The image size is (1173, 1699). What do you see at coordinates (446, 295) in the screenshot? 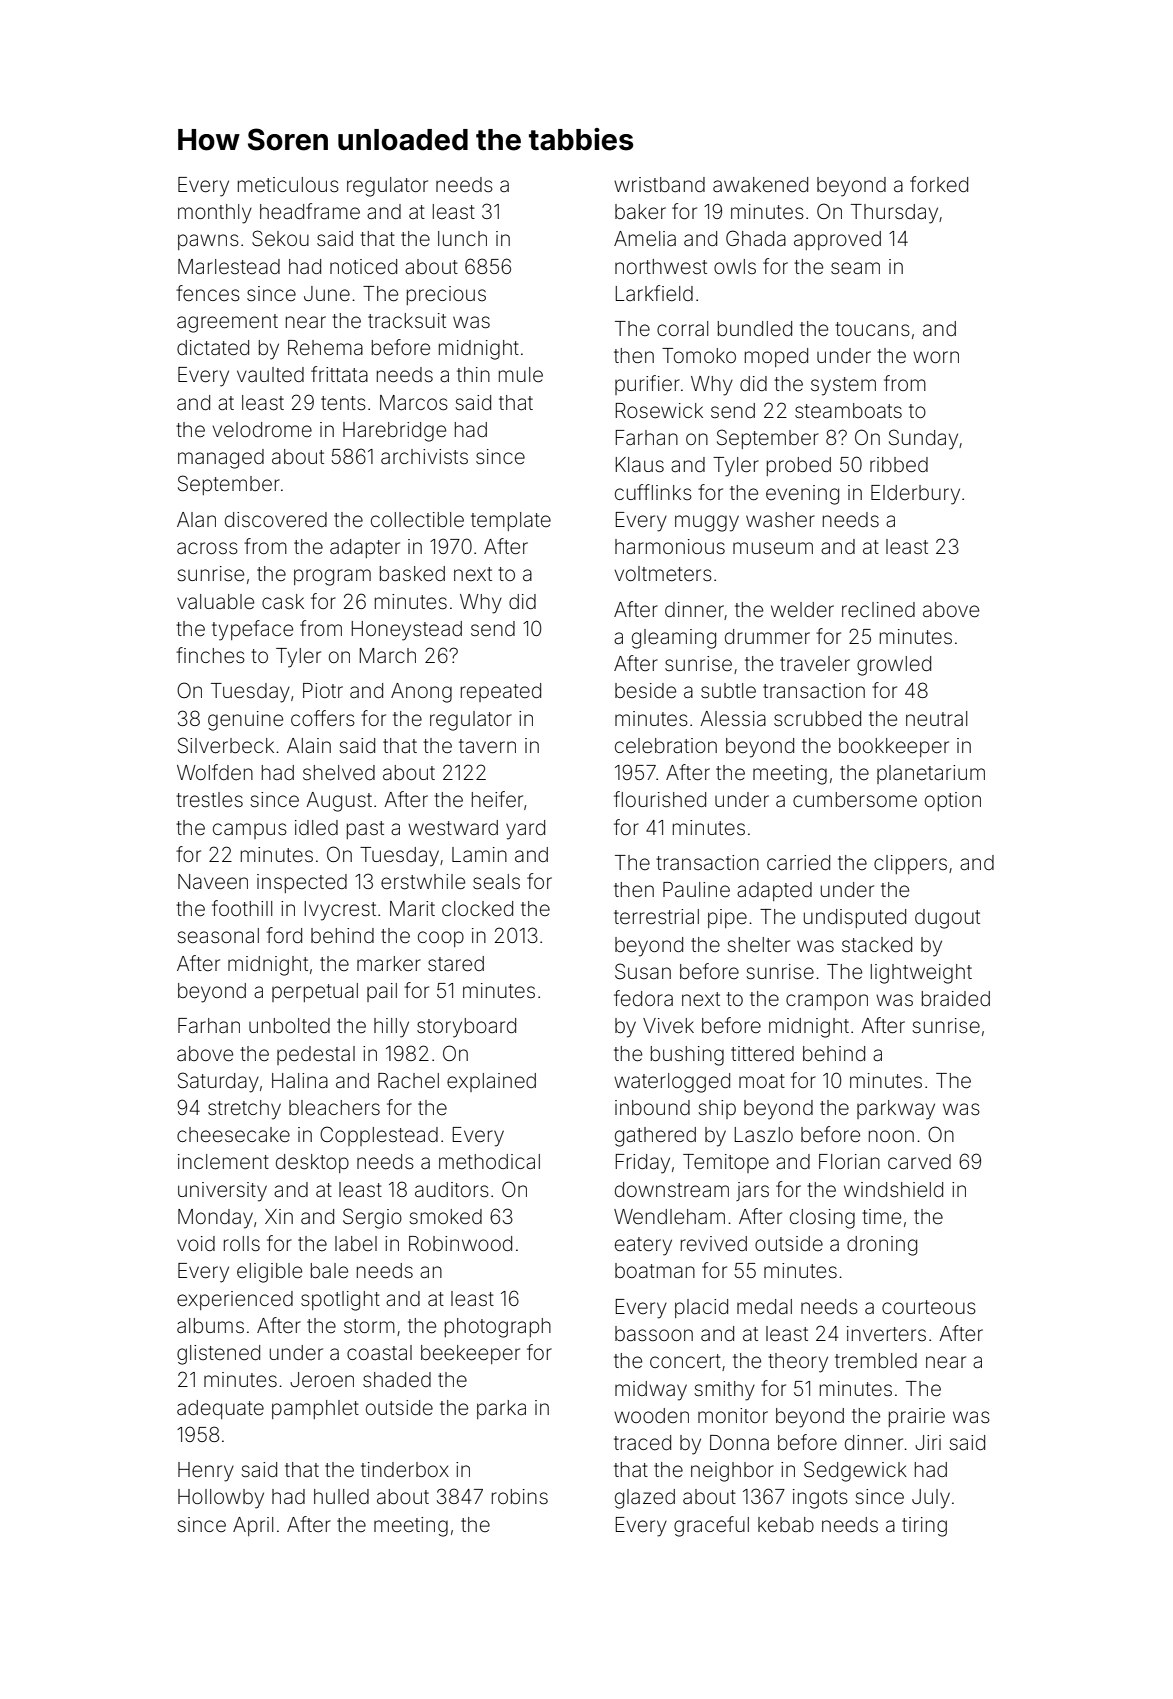
I see `precious` at bounding box center [446, 295].
